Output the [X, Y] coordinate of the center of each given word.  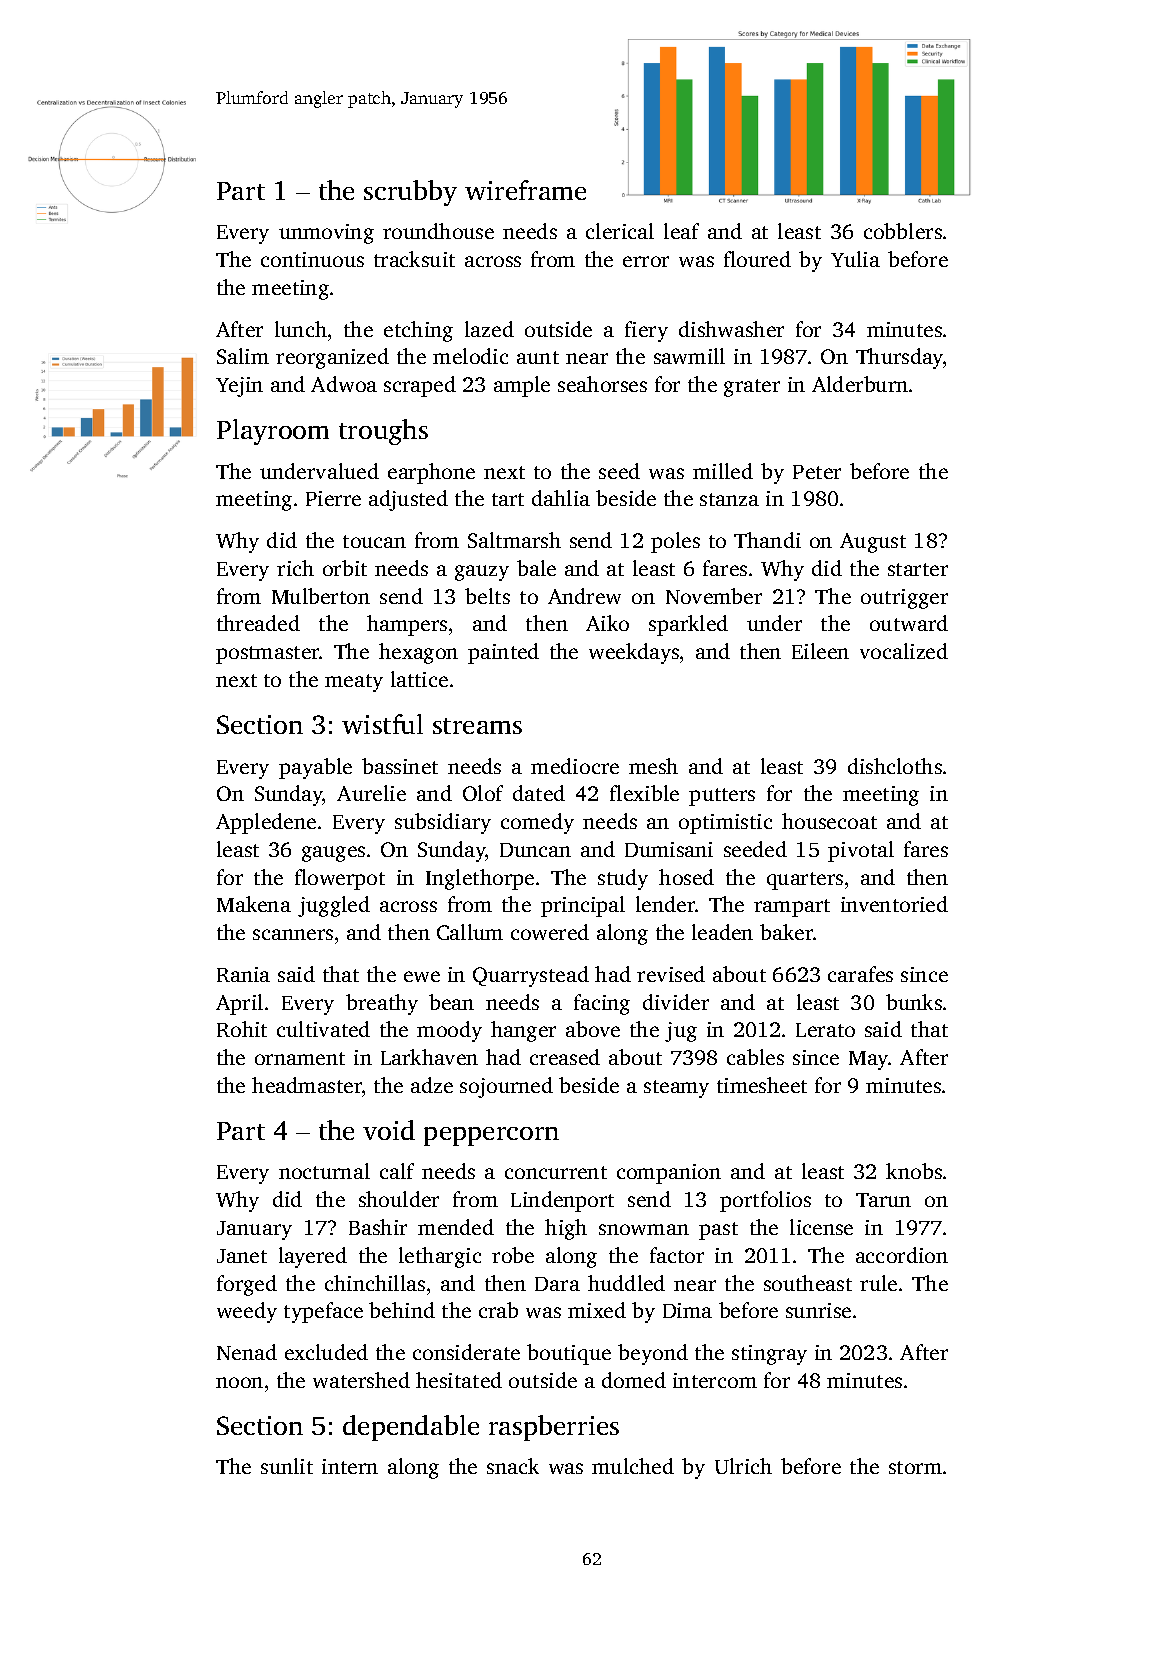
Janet [242, 1256]
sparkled [688, 625]
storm [915, 1467]
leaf [681, 231]
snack [513, 1466]
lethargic [440, 1257]
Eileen [820, 651]
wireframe [525, 190]
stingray [769, 1355]
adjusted [408, 500]
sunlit [287, 1466]
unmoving [326, 234]
